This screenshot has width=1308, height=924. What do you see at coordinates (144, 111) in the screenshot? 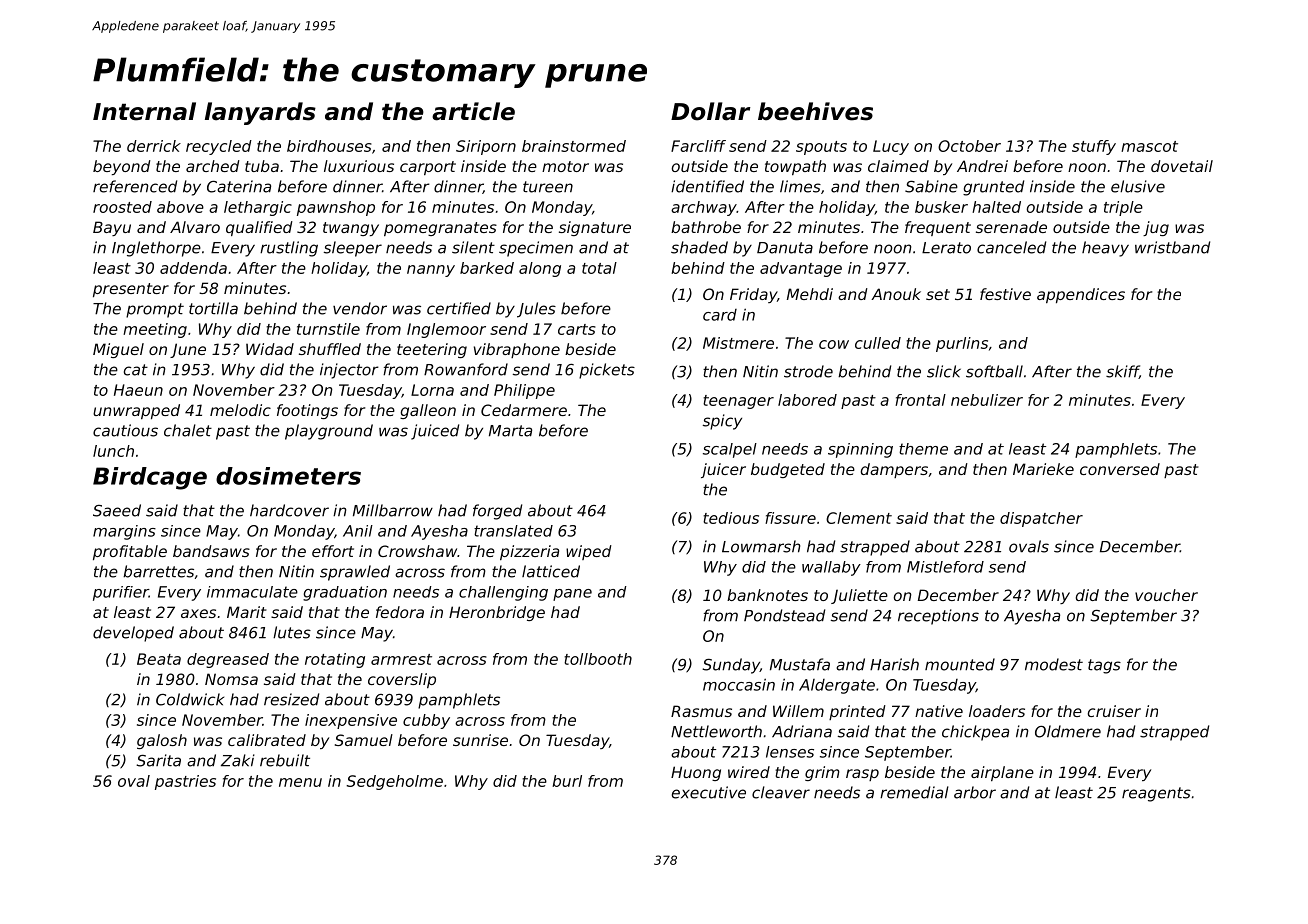
I see `Internal` at bounding box center [144, 111].
